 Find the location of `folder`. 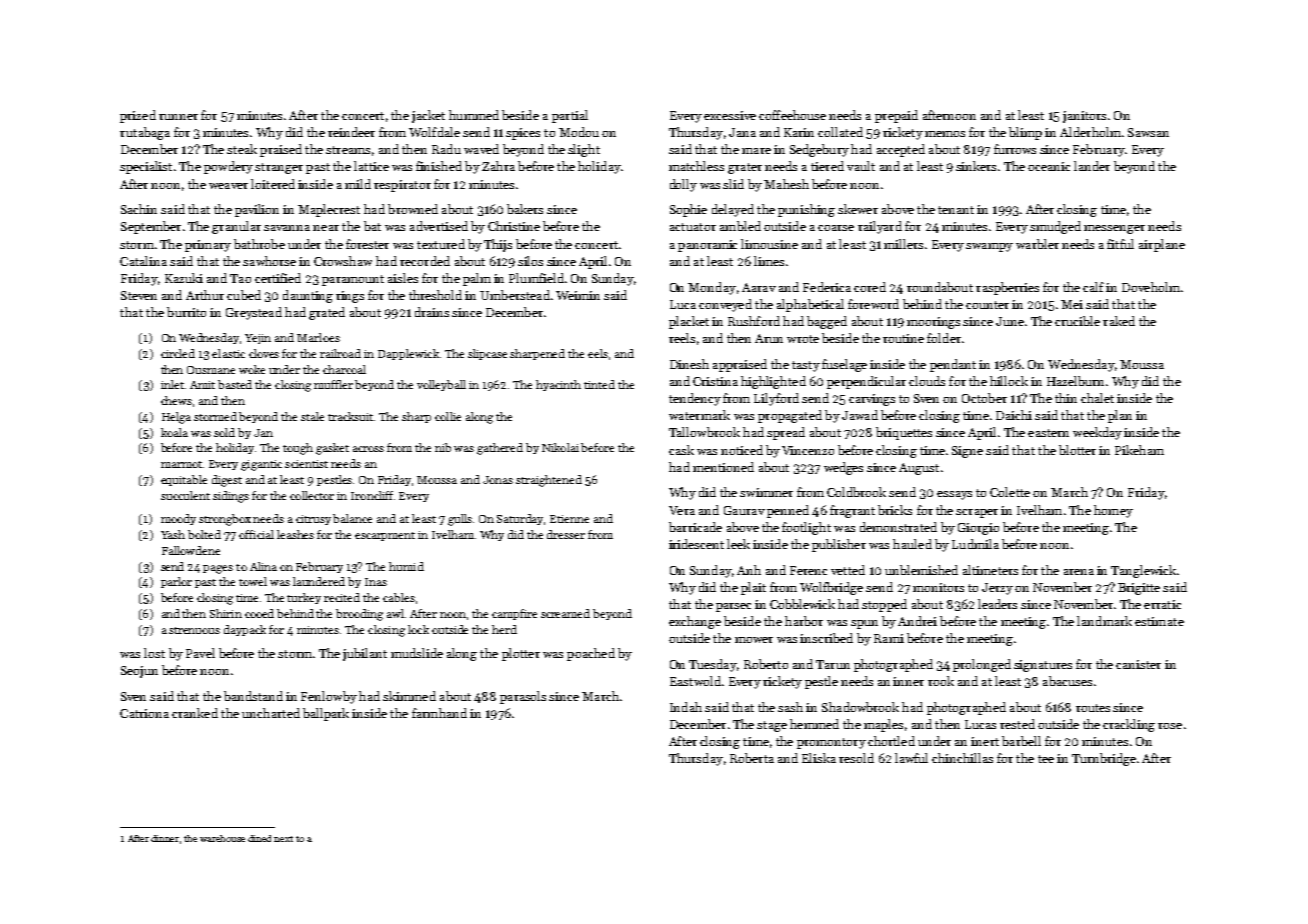

folder is located at coordinates (944, 338).
